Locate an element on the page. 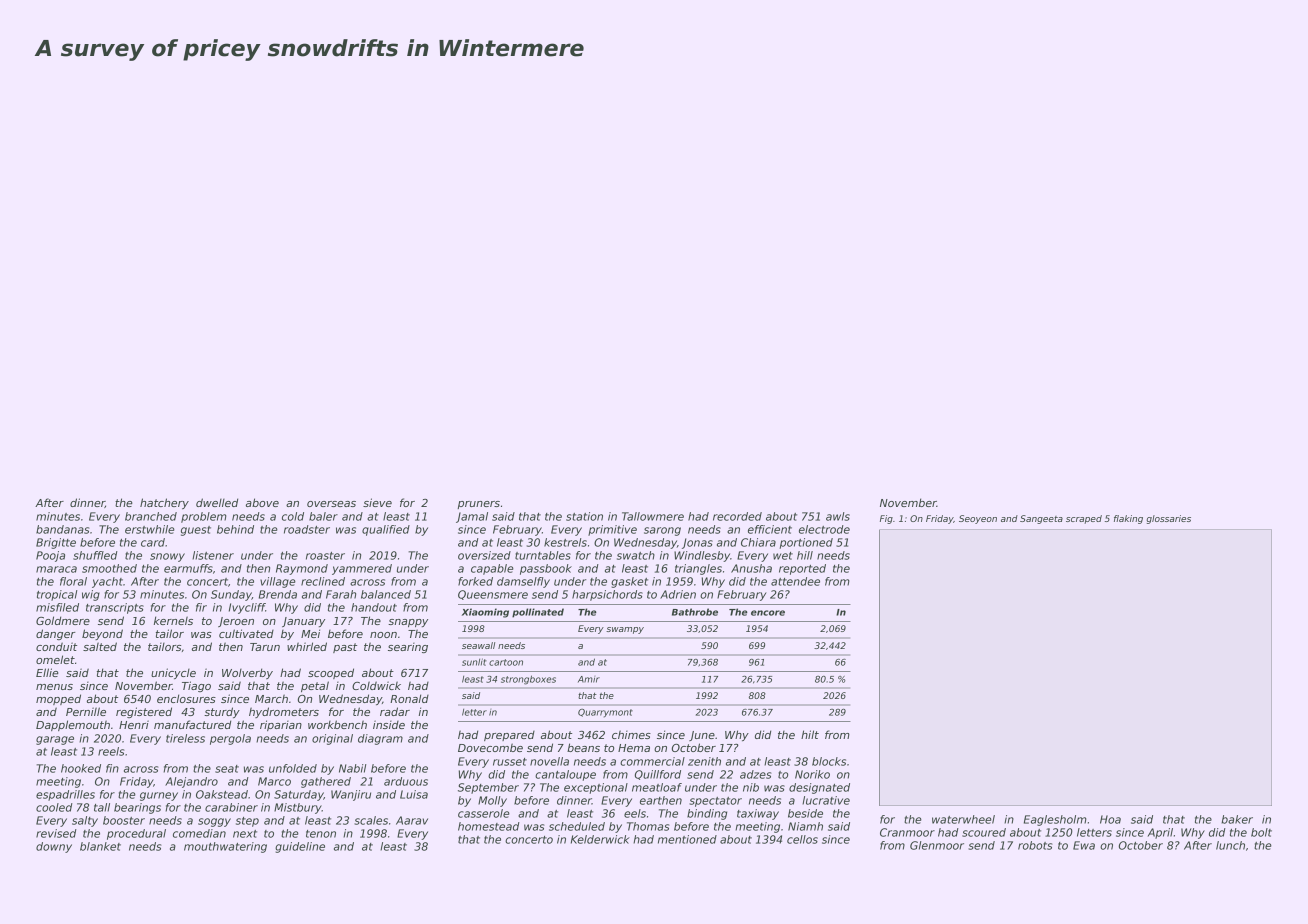 The width and height of the document is (1308, 924). village is located at coordinates (278, 582).
